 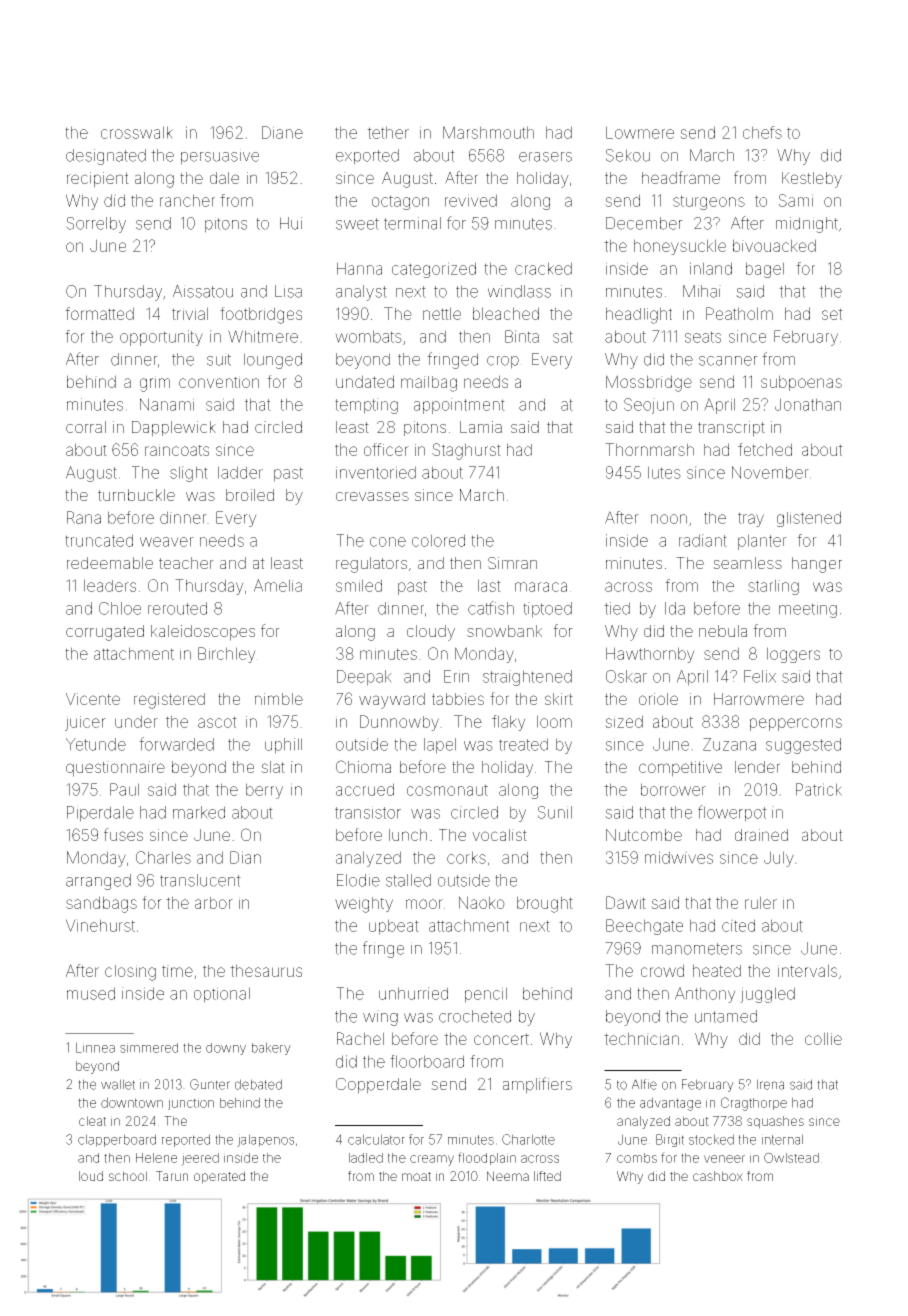 I want to click on recipient, so click(x=98, y=180).
